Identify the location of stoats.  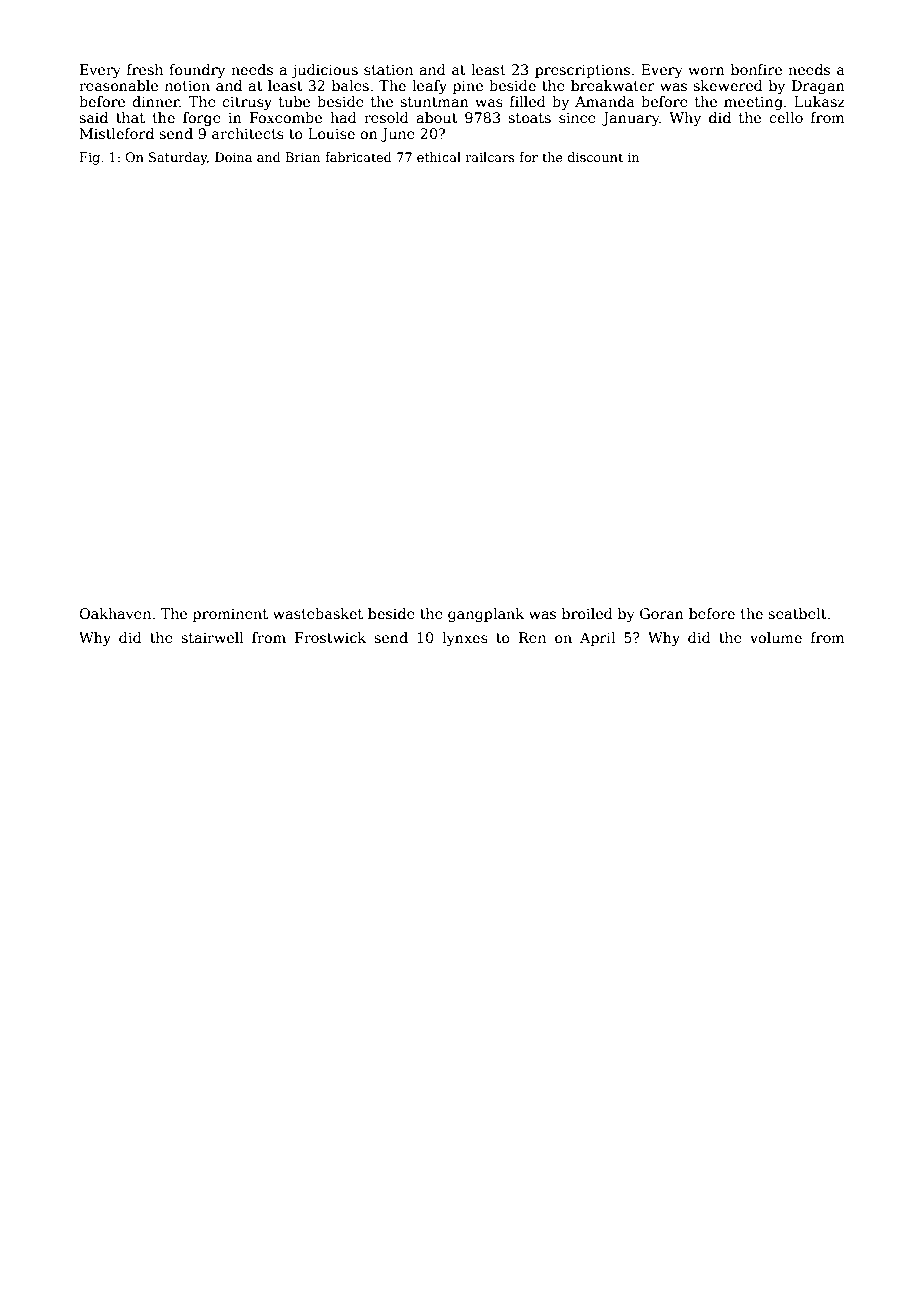
(529, 118).
